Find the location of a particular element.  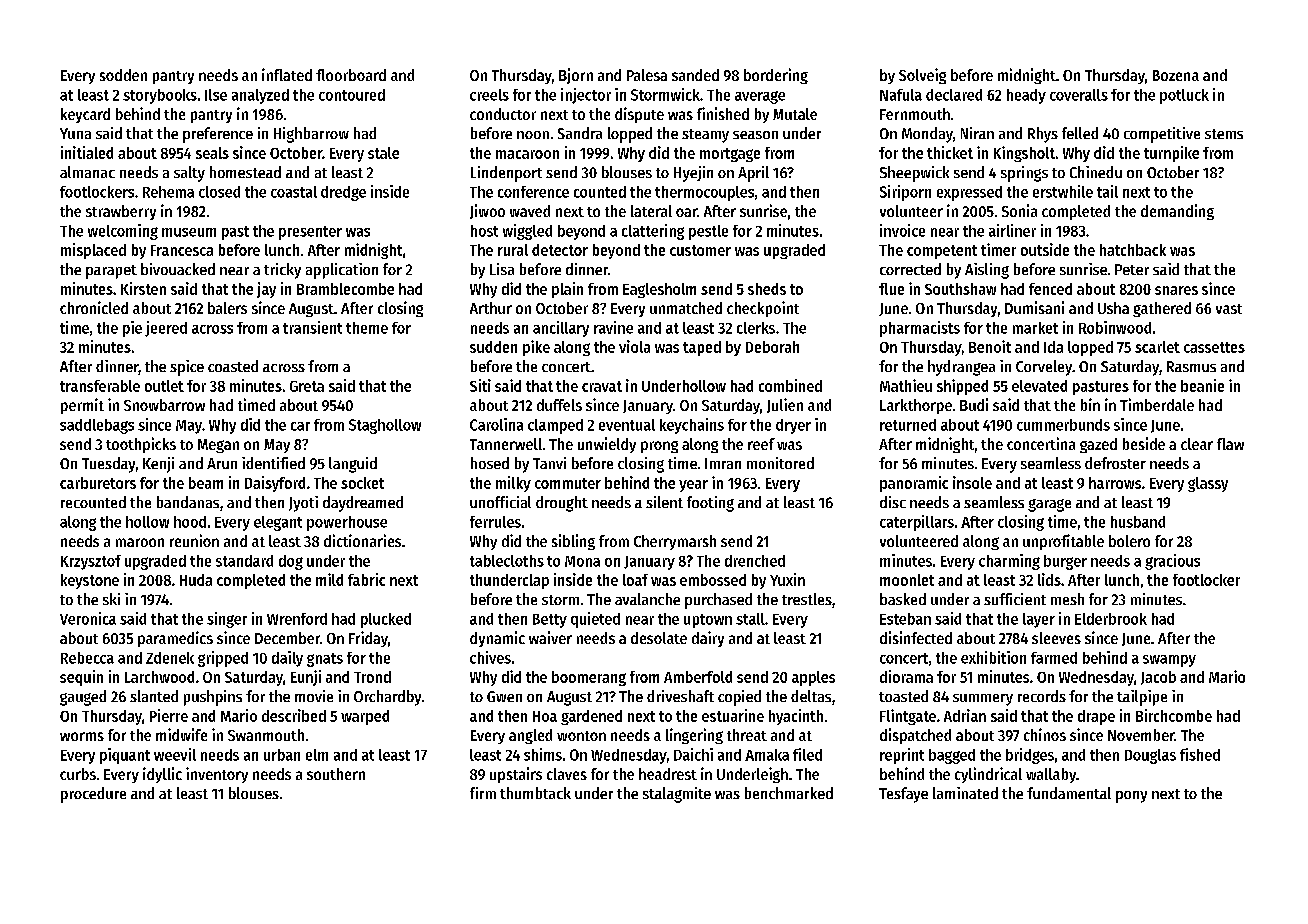

sodden is located at coordinates (123, 75).
